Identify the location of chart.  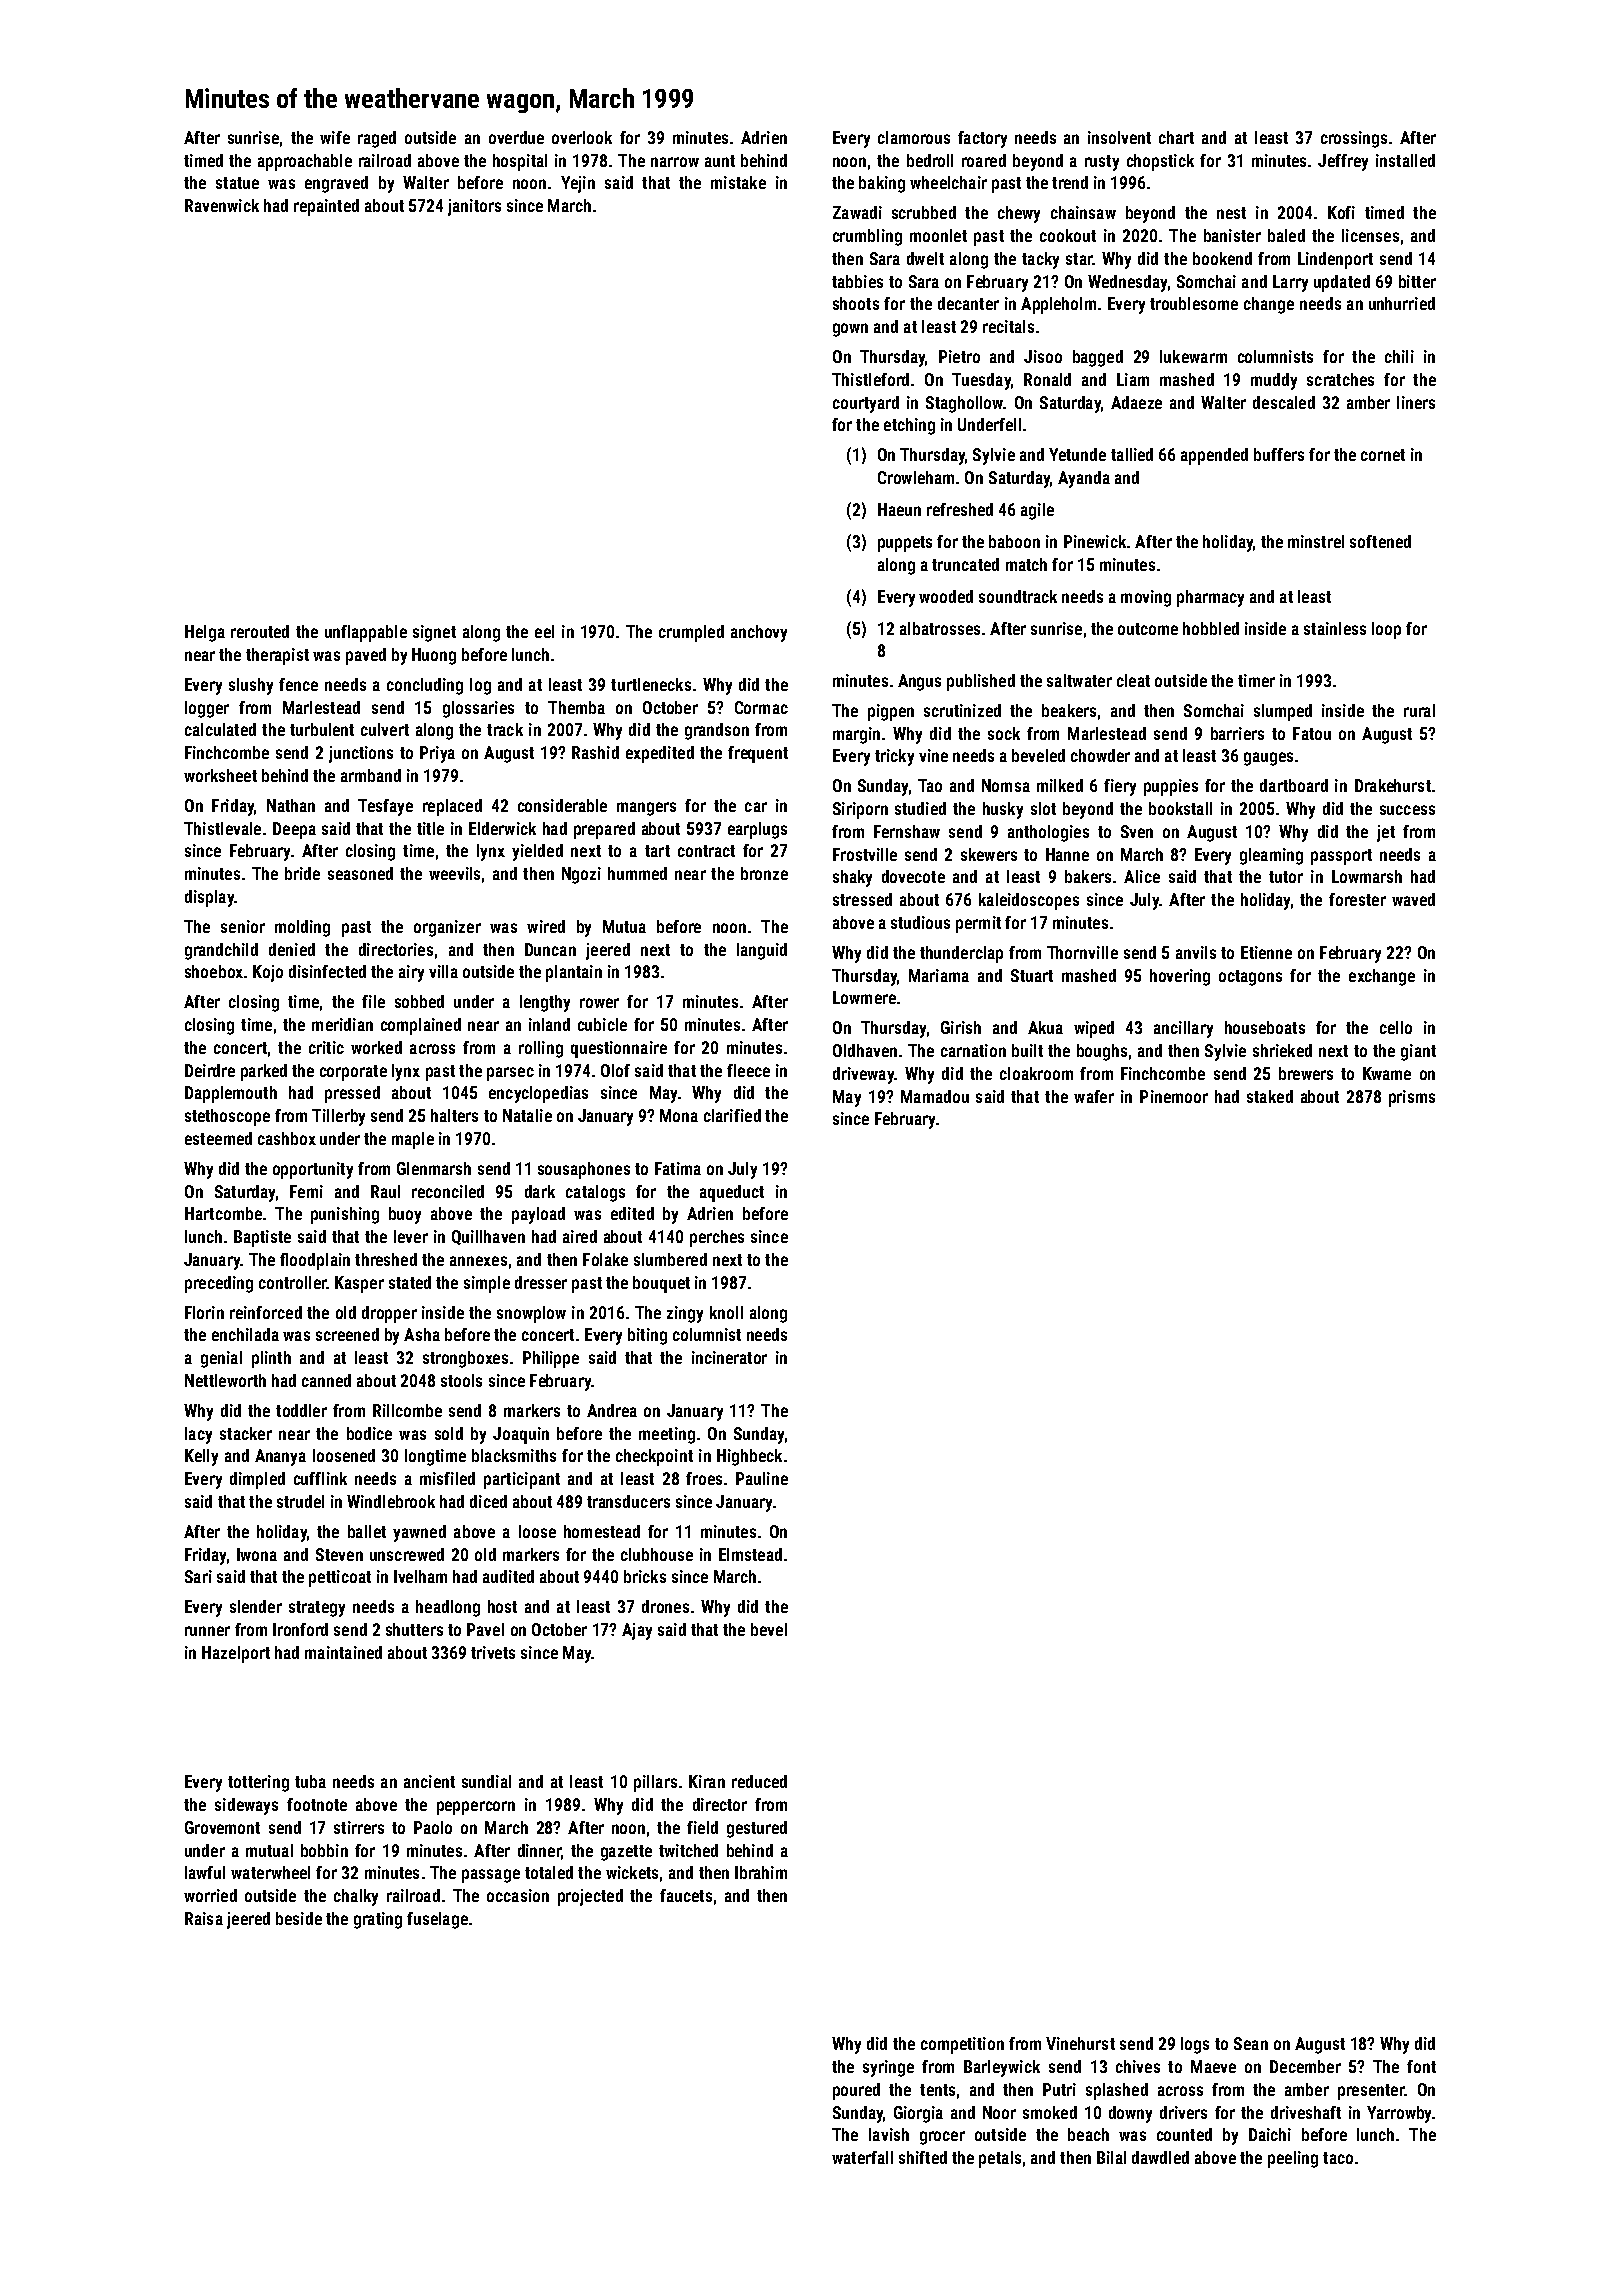
(1176, 137).
